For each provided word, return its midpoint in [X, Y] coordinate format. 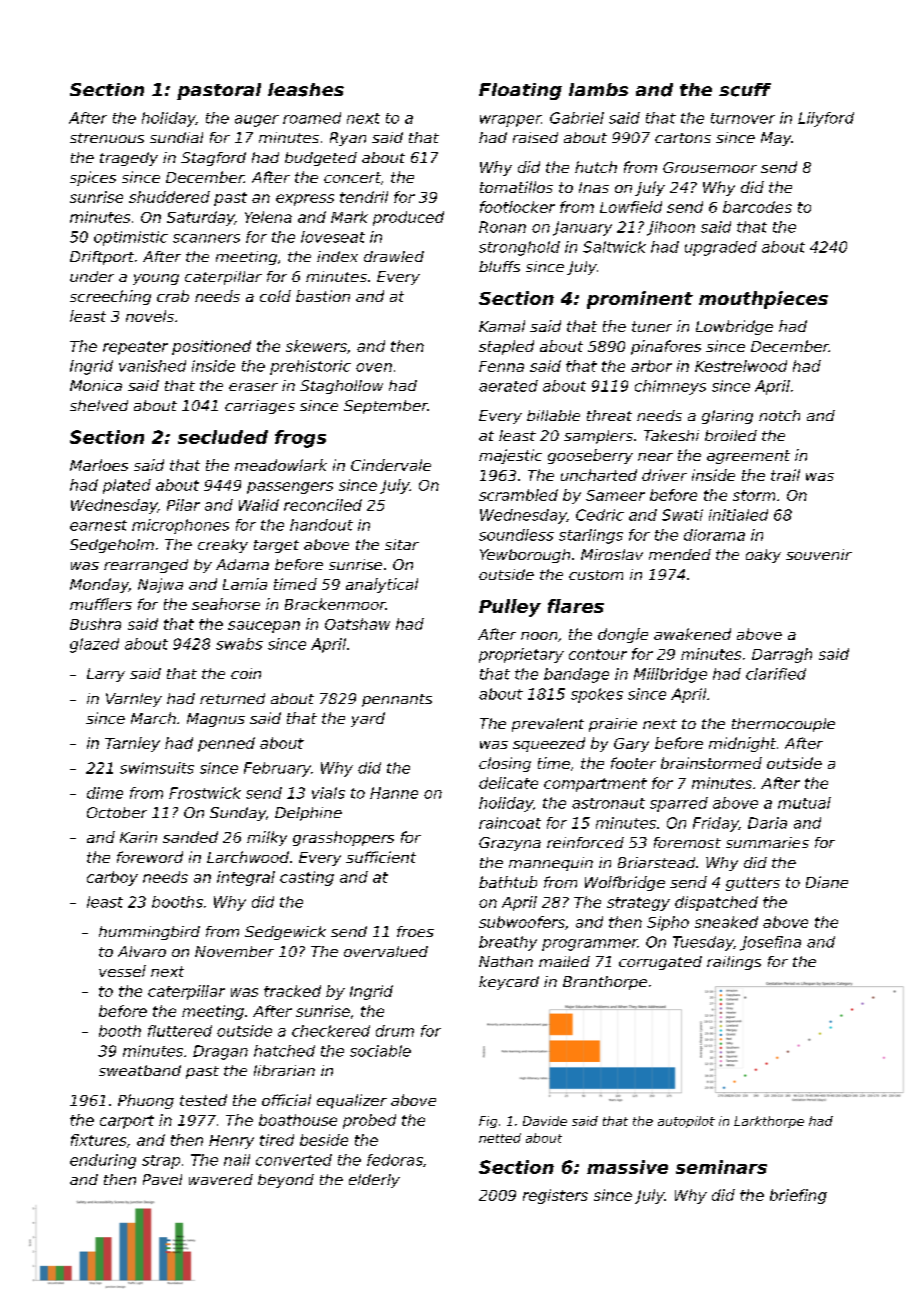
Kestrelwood [741, 366]
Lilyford [826, 119]
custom [596, 575]
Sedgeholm [112, 546]
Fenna [501, 366]
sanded [190, 837]
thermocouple [783, 725]
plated [127, 486]
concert [352, 177]
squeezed [549, 744]
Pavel [162, 1179]
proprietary [521, 655]
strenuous [107, 138]
